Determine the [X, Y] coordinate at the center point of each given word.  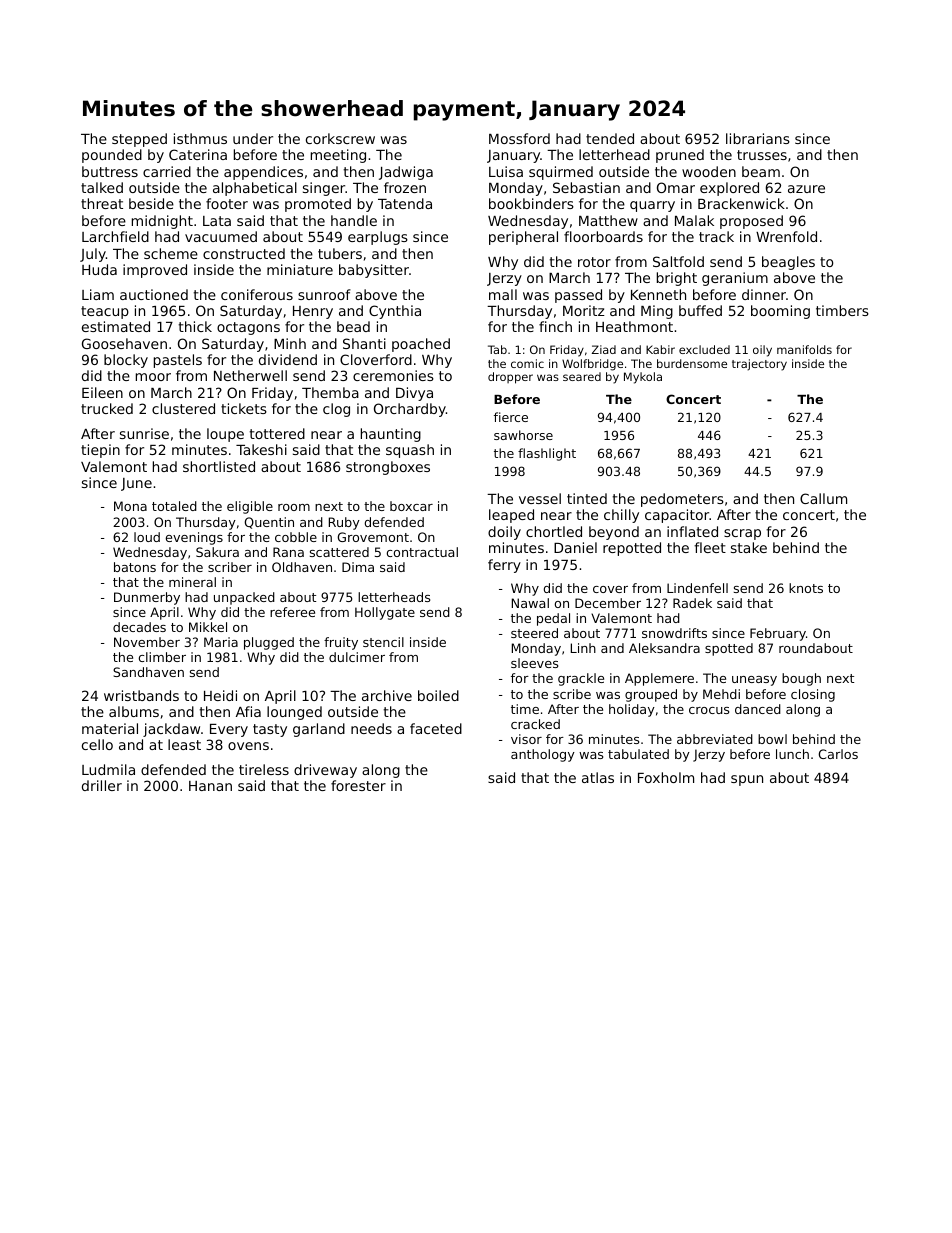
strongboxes [388, 468]
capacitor [677, 516]
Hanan [210, 786]
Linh [583, 648]
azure [806, 189]
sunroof [324, 294]
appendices [263, 173]
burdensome [692, 363]
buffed [700, 310]
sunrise [144, 433]
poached [421, 345]
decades [139, 627]
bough [801, 679]
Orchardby [410, 410]
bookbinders [531, 203]
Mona [130, 506]
